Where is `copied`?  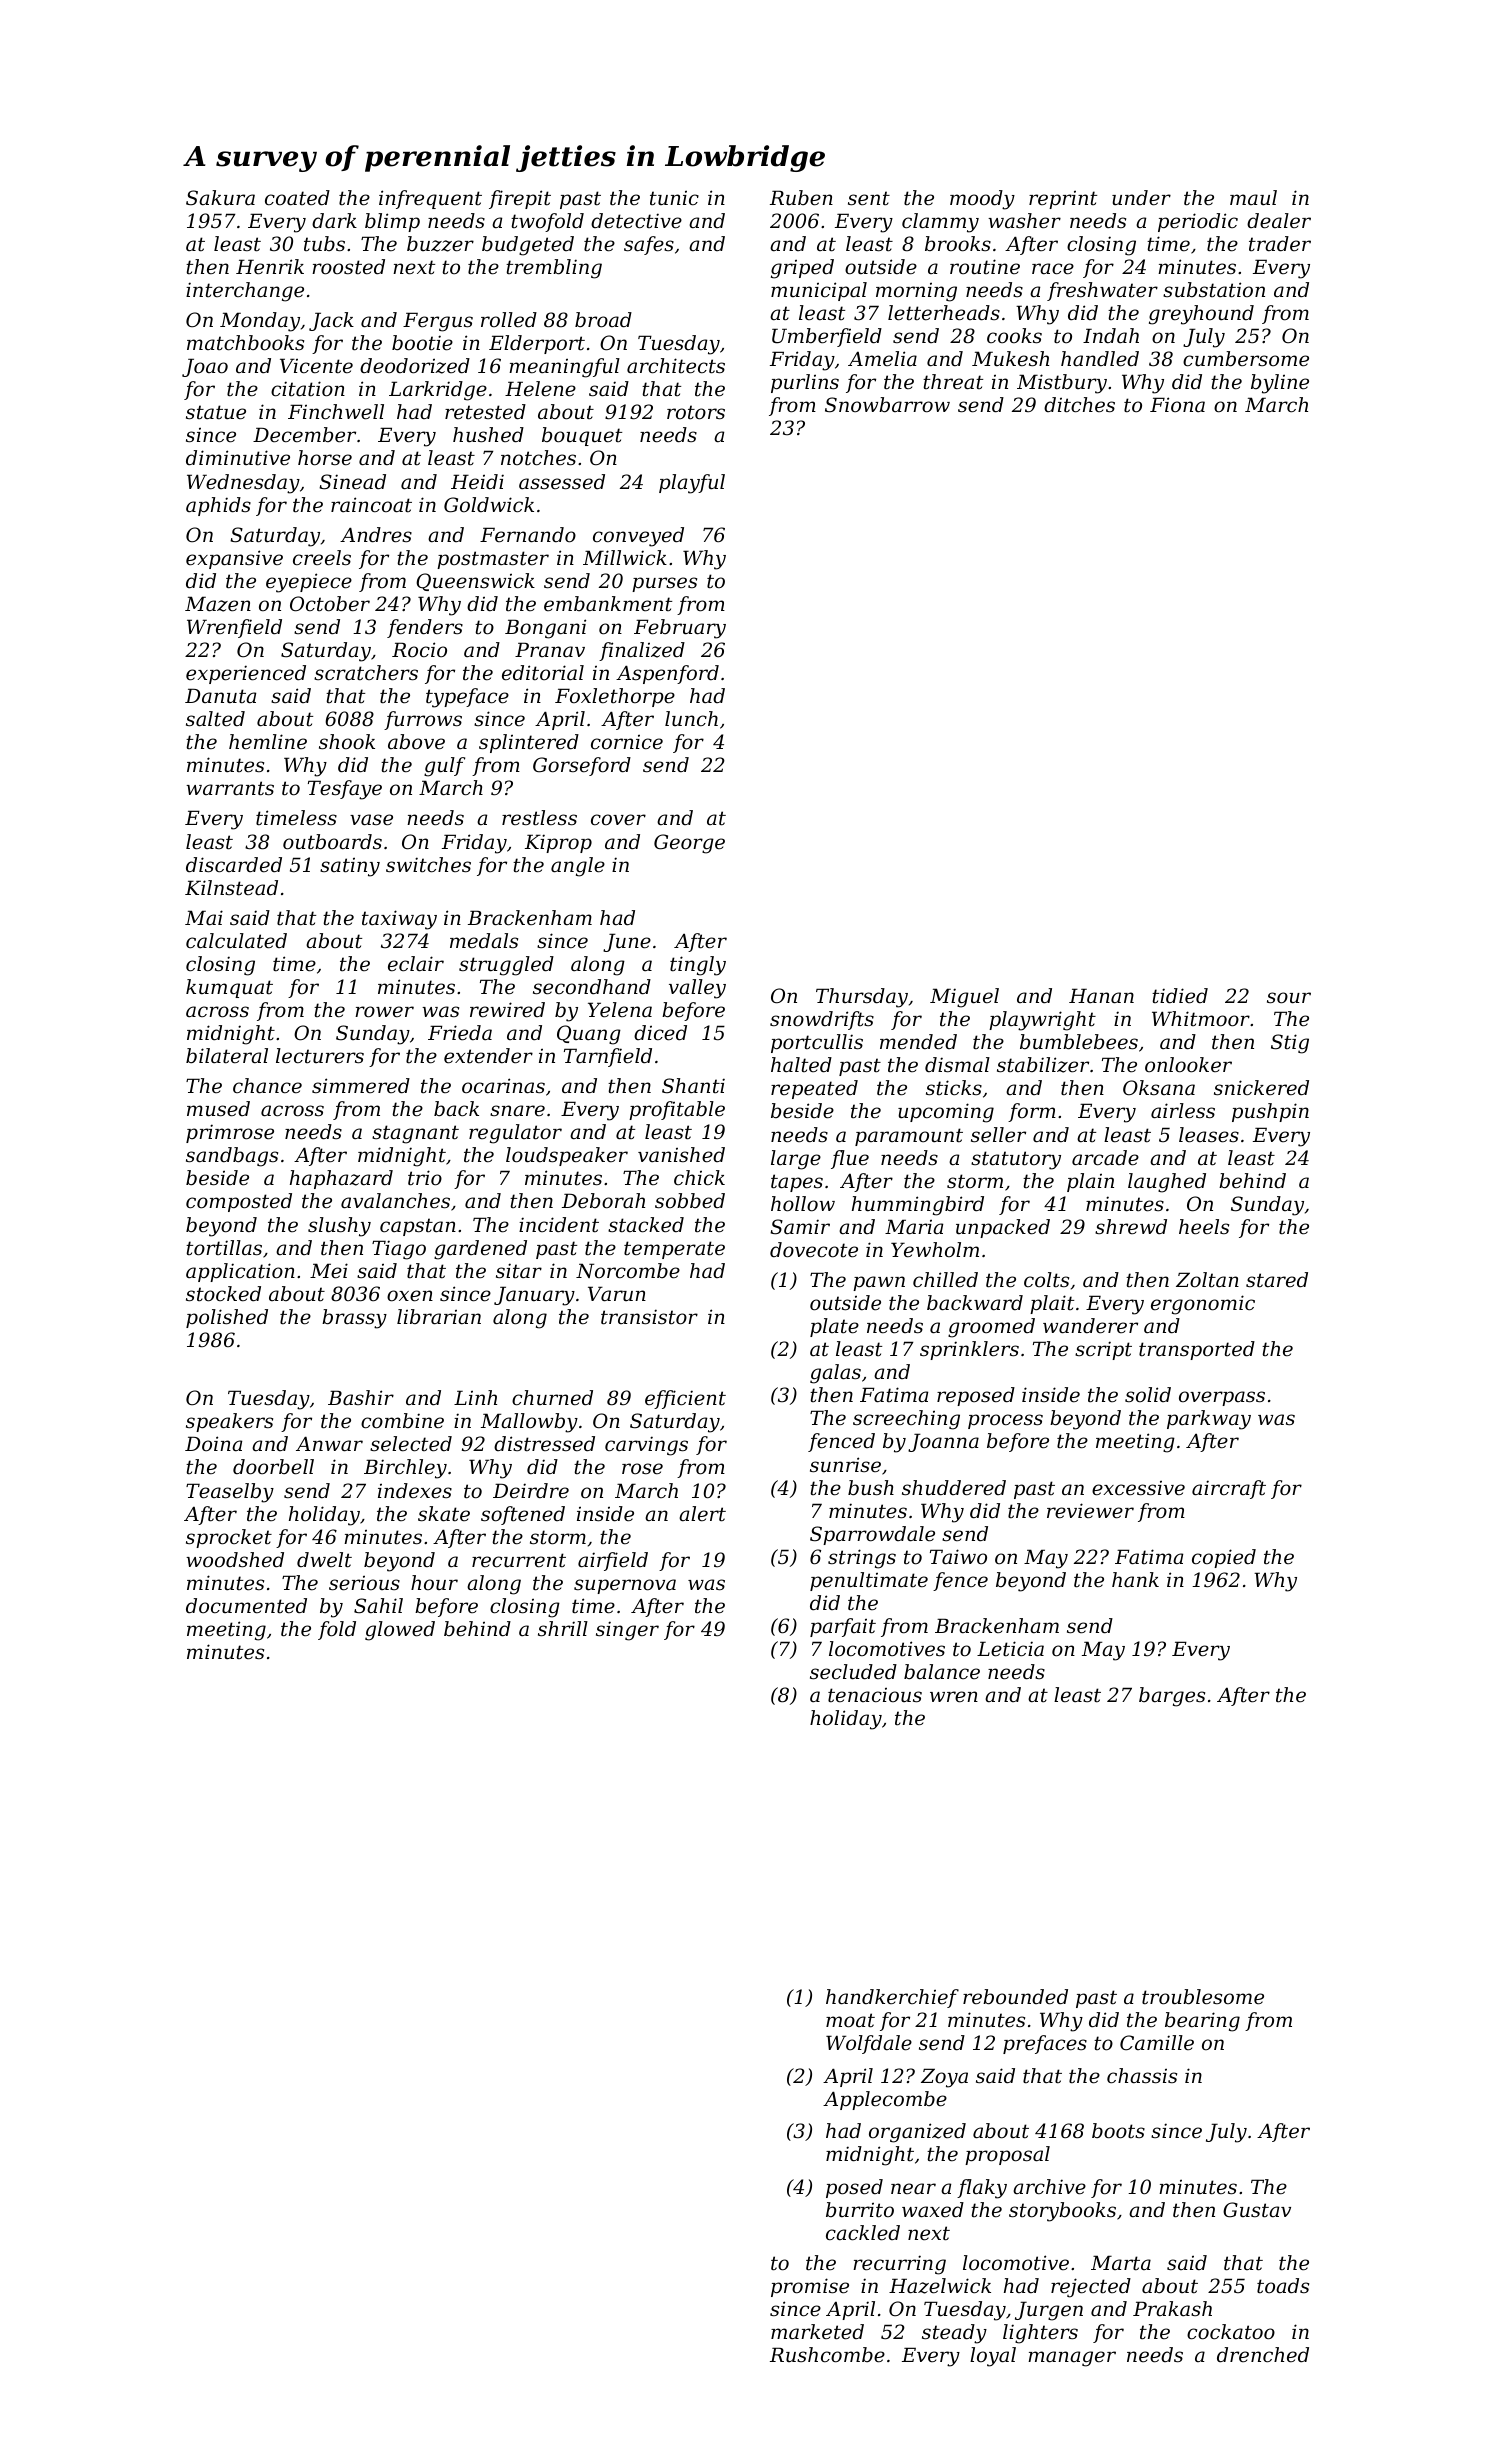 copied is located at coordinates (1224, 1558).
